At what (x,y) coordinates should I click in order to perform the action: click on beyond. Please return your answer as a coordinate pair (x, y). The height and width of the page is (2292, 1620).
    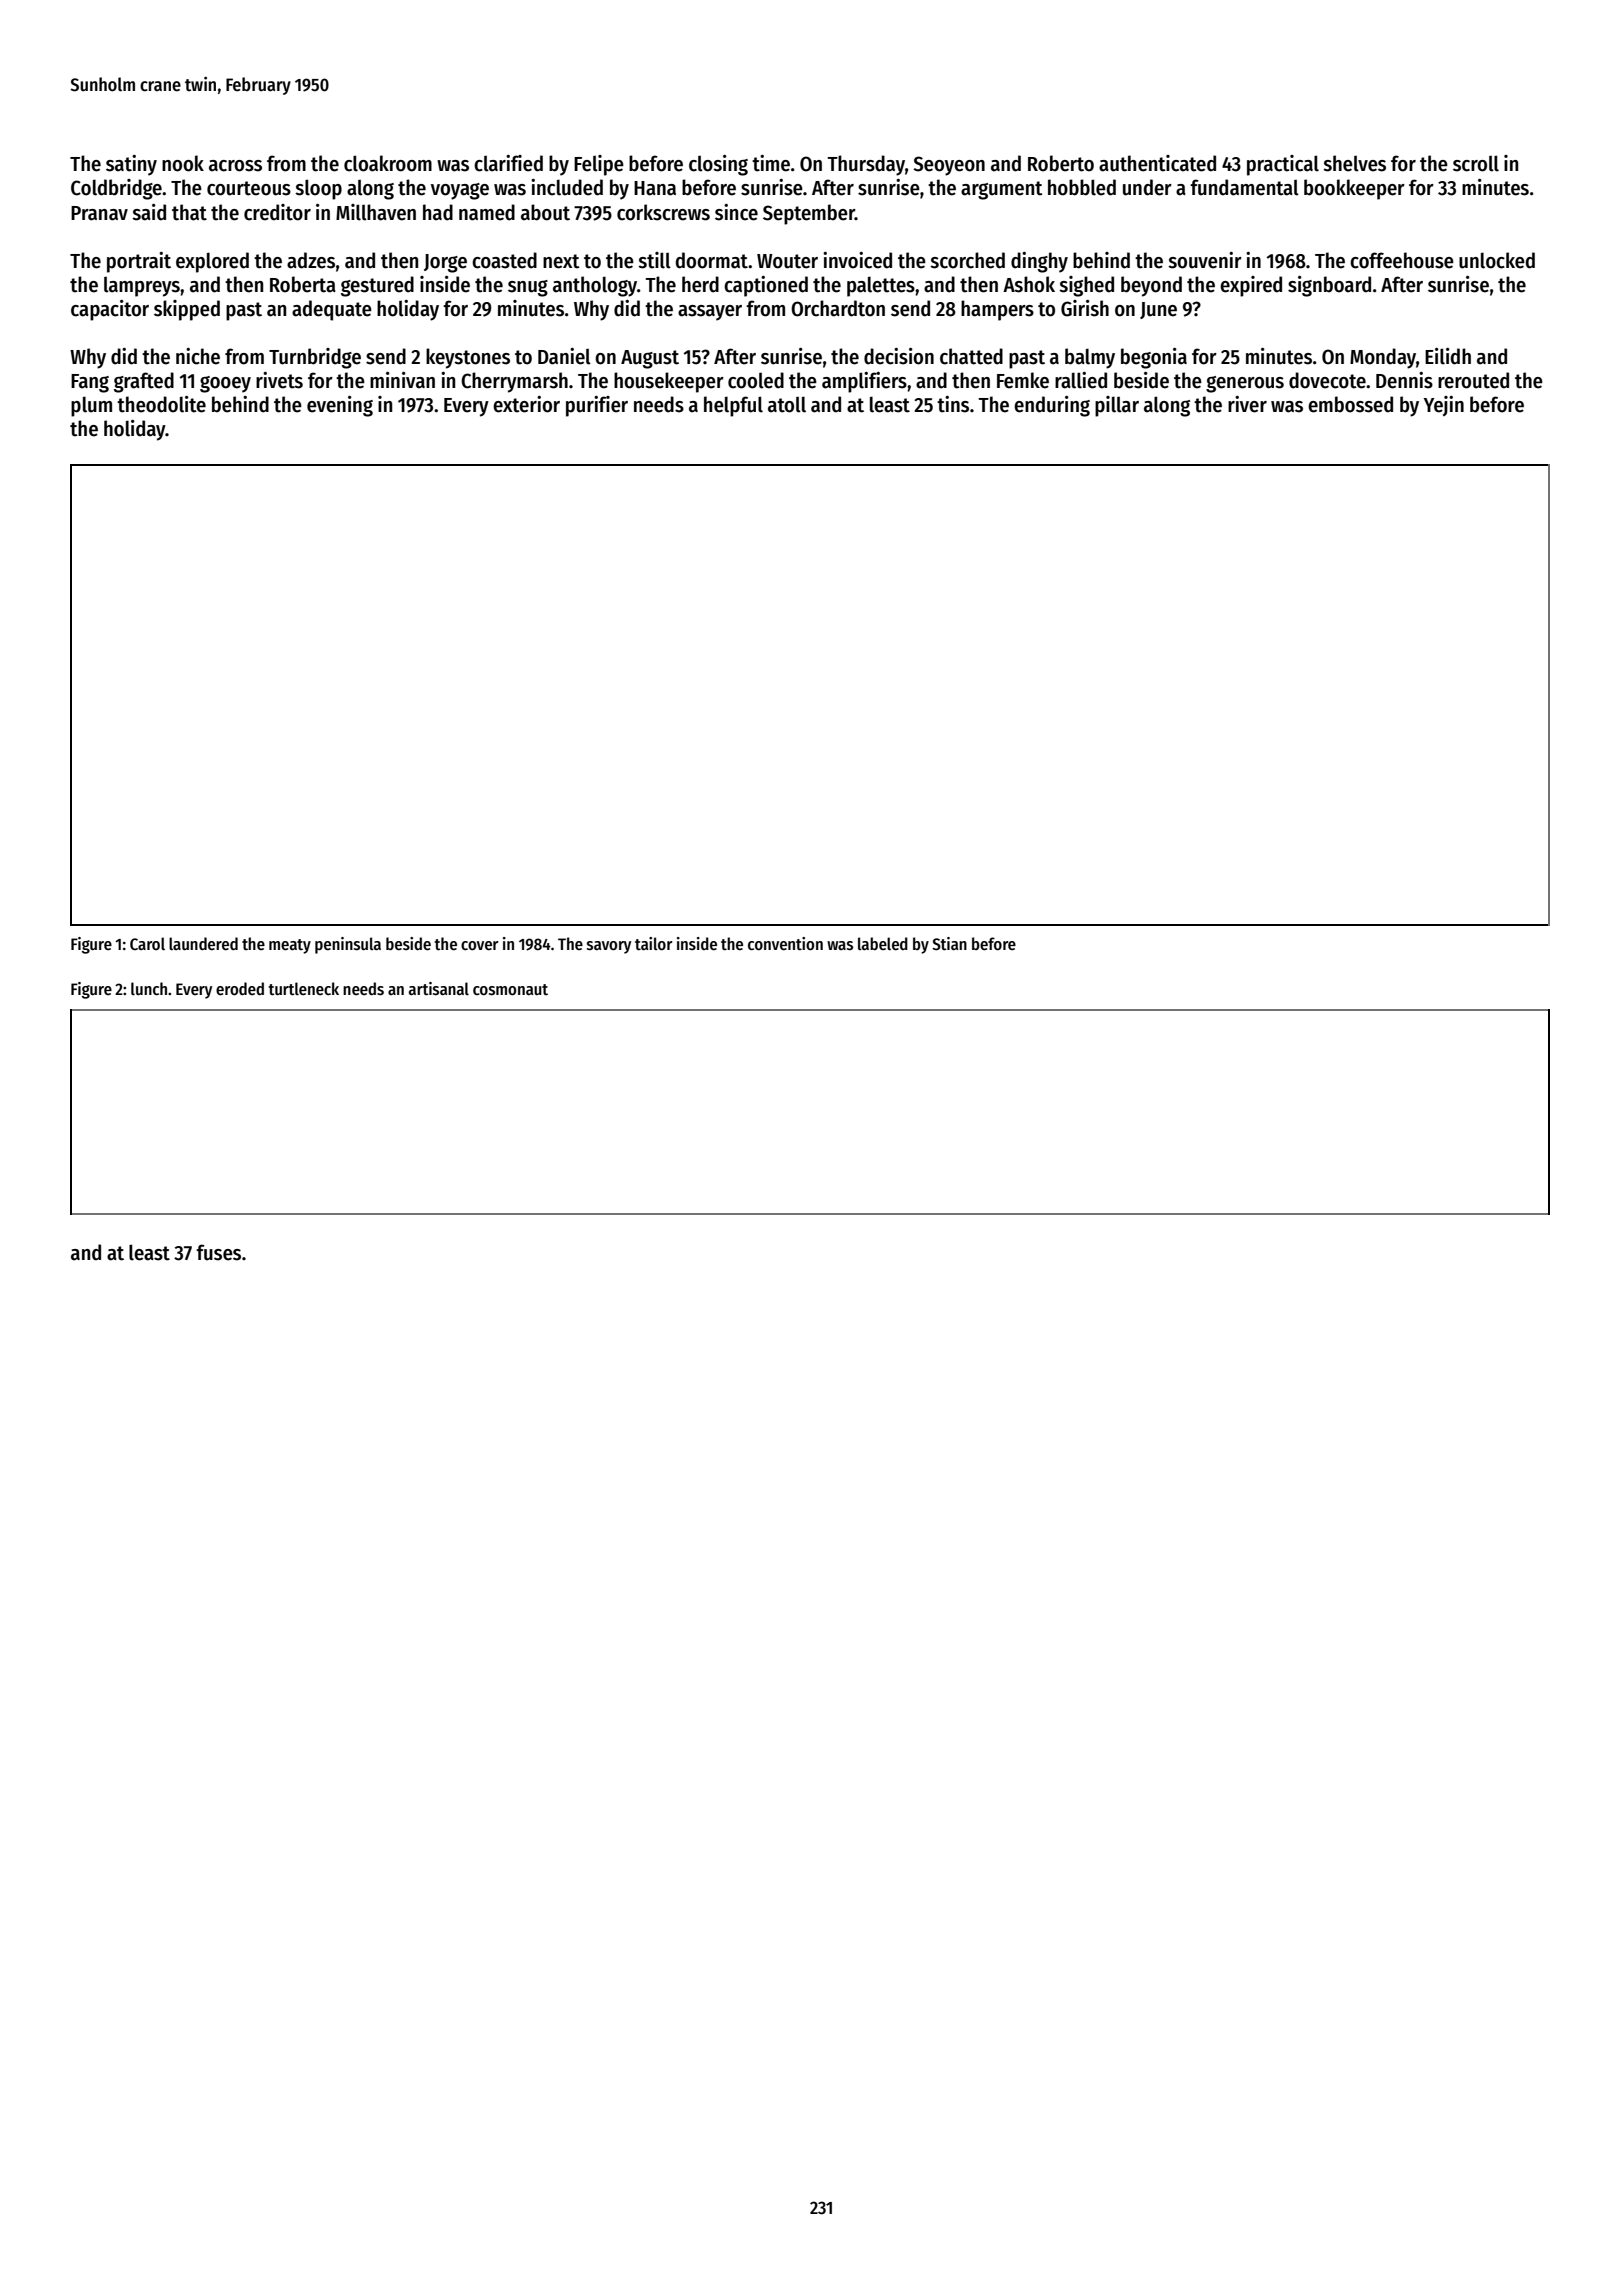
    Looking at the image, I should click on (1151, 286).
